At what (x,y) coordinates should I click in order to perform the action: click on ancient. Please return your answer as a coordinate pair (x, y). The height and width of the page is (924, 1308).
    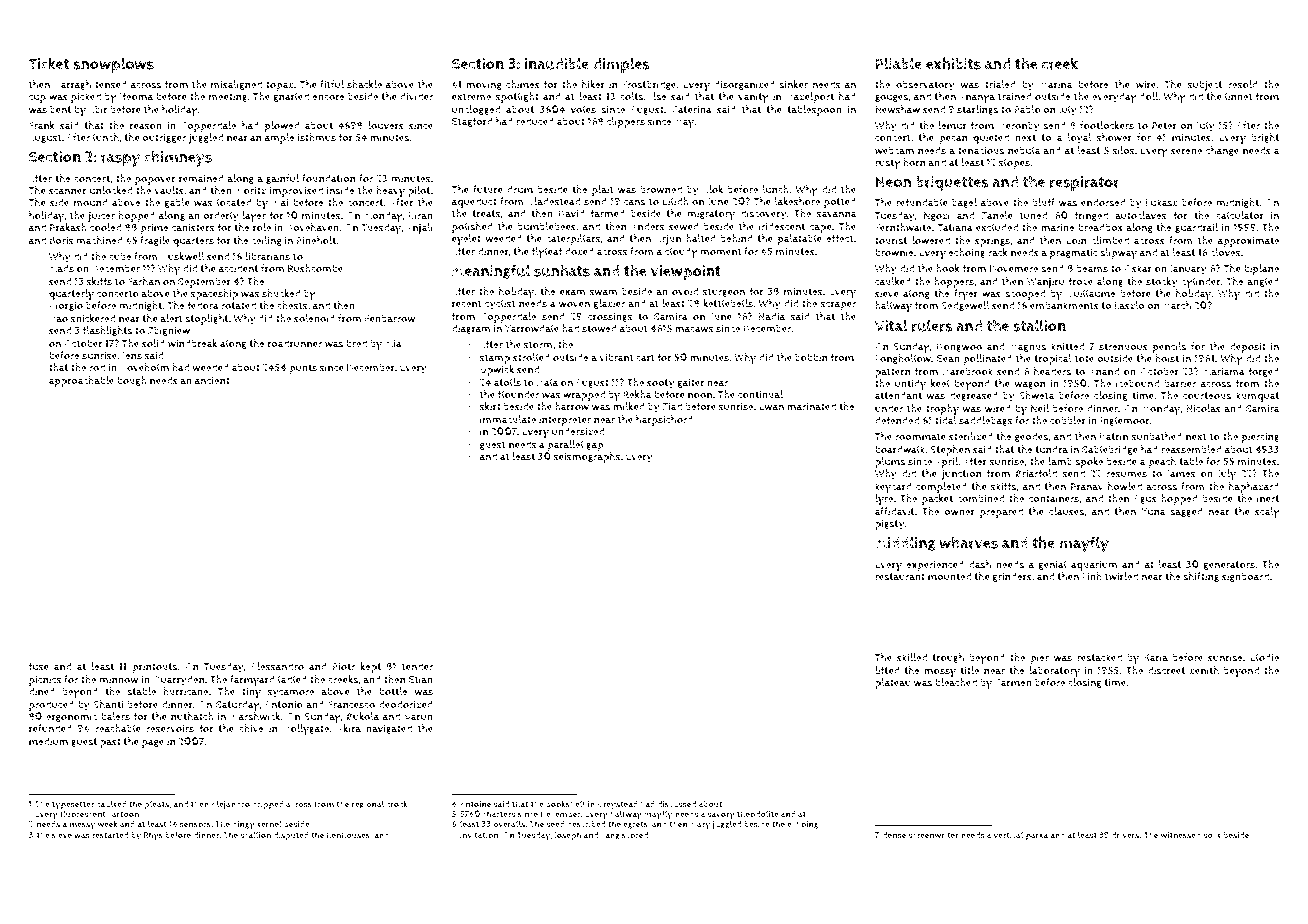
    Looking at the image, I should click on (212, 380).
